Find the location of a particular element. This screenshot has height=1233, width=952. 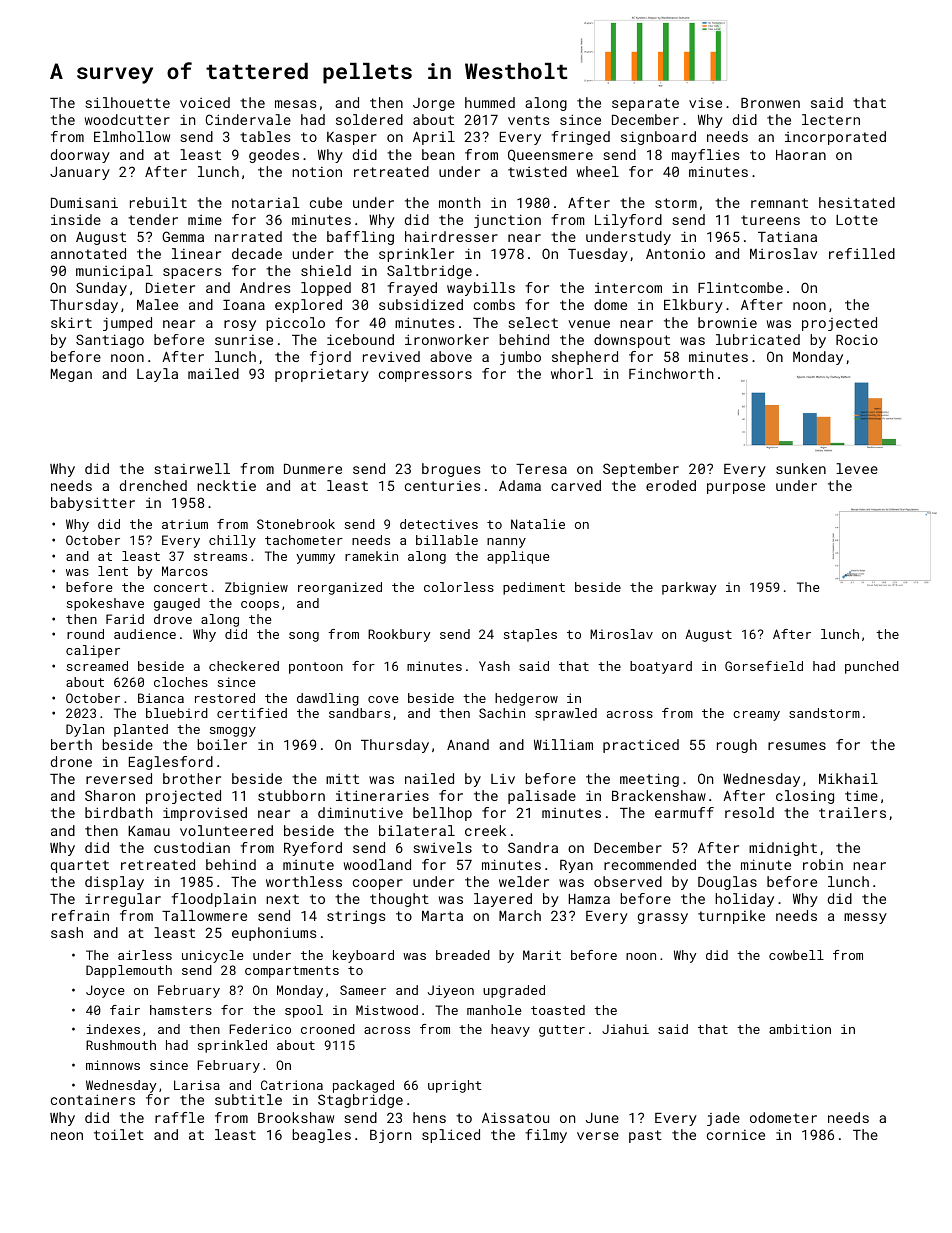

brogues is located at coordinates (451, 470).
